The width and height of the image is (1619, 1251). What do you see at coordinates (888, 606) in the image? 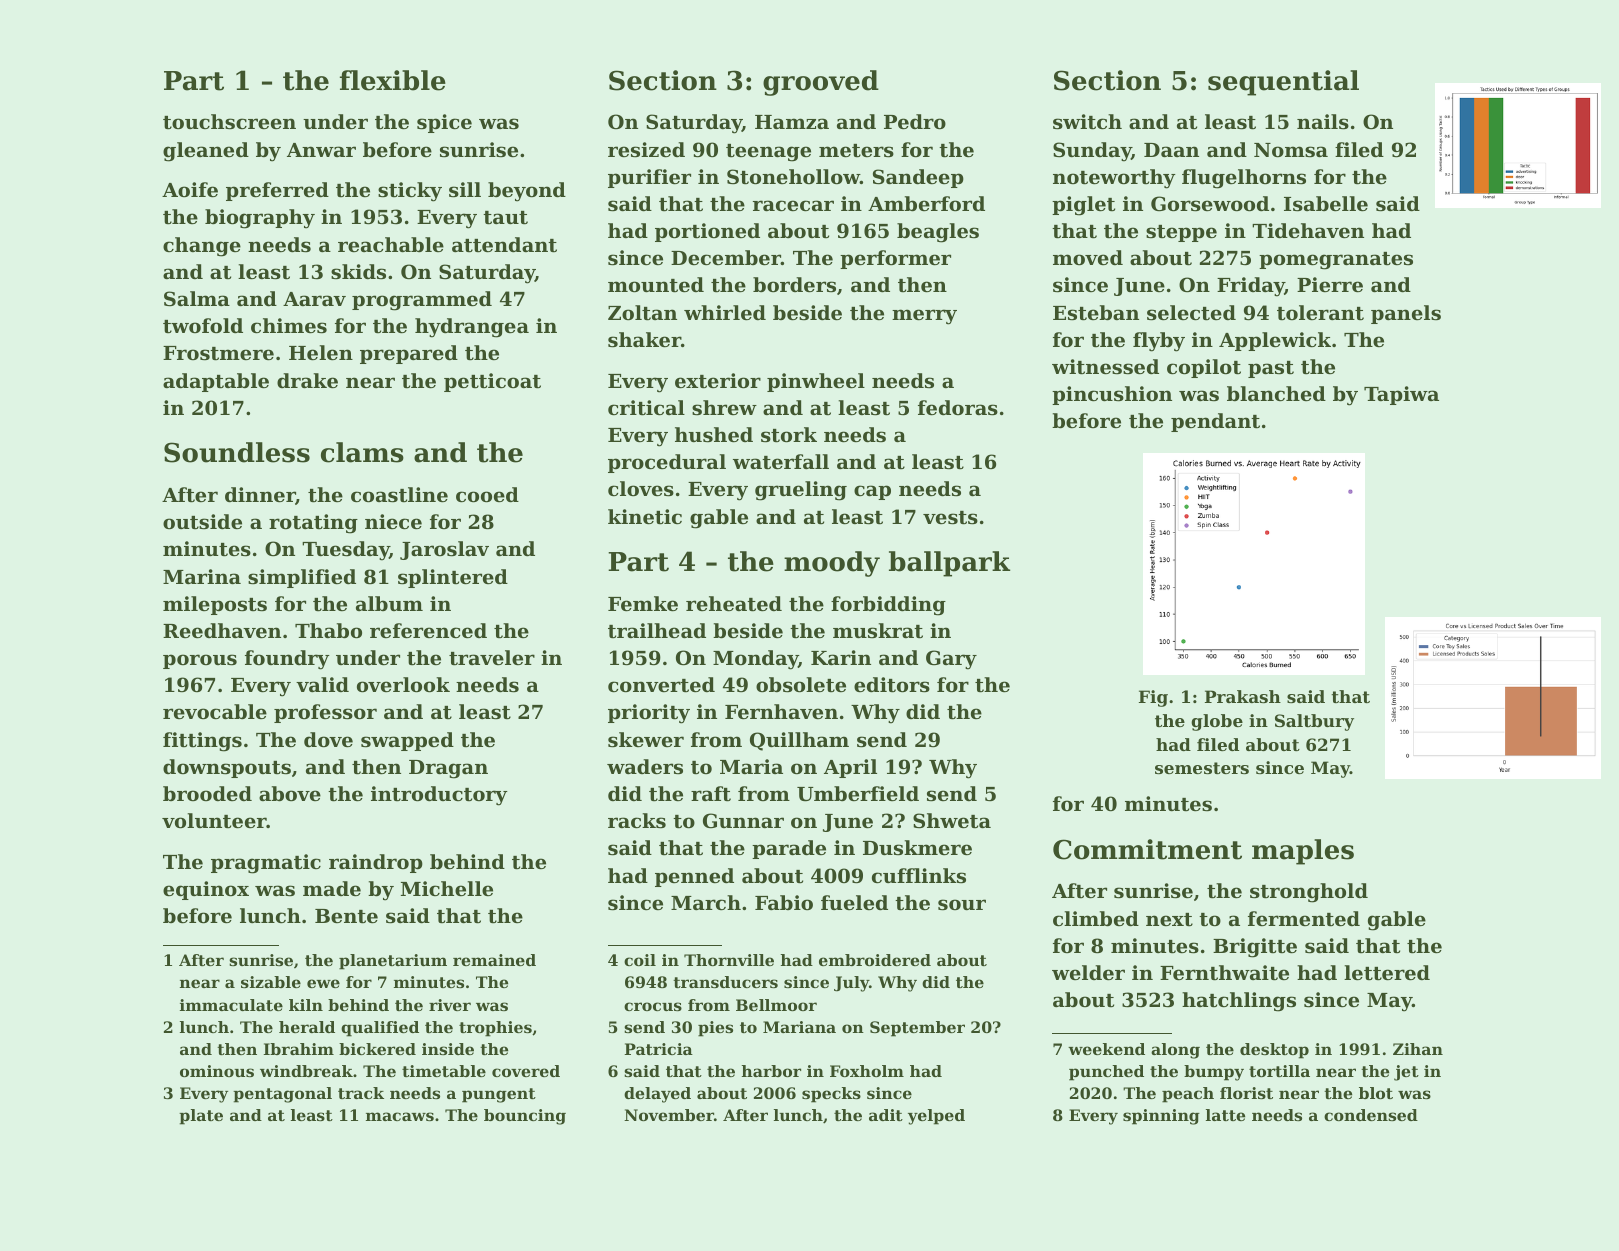
I see `forbidding` at bounding box center [888, 606].
